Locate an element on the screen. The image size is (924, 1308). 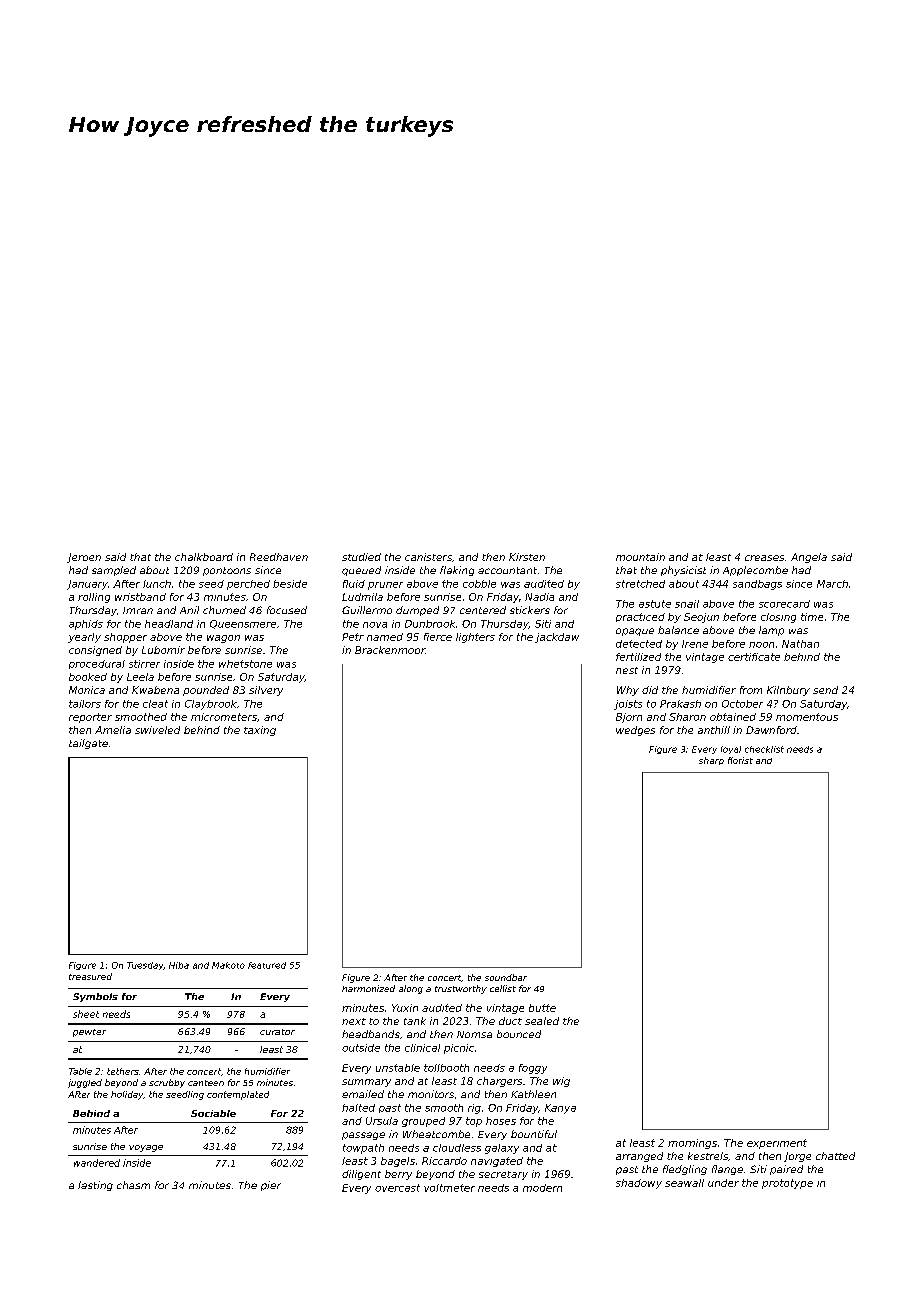
checklist is located at coordinates (764, 749).
